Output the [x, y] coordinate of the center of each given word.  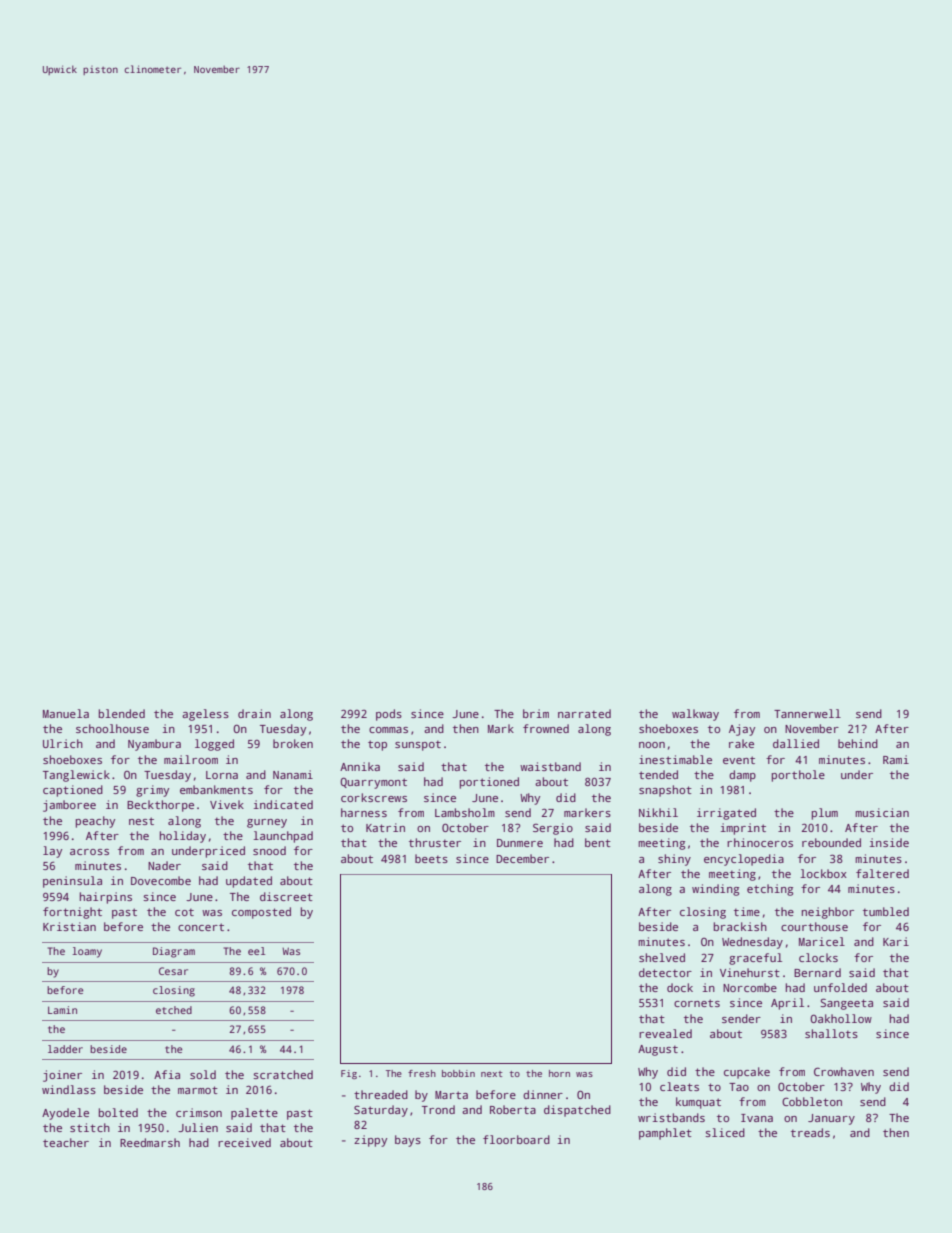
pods [389, 715]
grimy [152, 791]
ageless [205, 715]
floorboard [516, 1139]
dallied [796, 743]
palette [254, 1114]
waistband [550, 766]
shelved [662, 957]
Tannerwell [807, 713]
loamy [87, 952]
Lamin [62, 1010]
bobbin [458, 1073]
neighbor [828, 913]
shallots [831, 1033]
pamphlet [665, 1134]
